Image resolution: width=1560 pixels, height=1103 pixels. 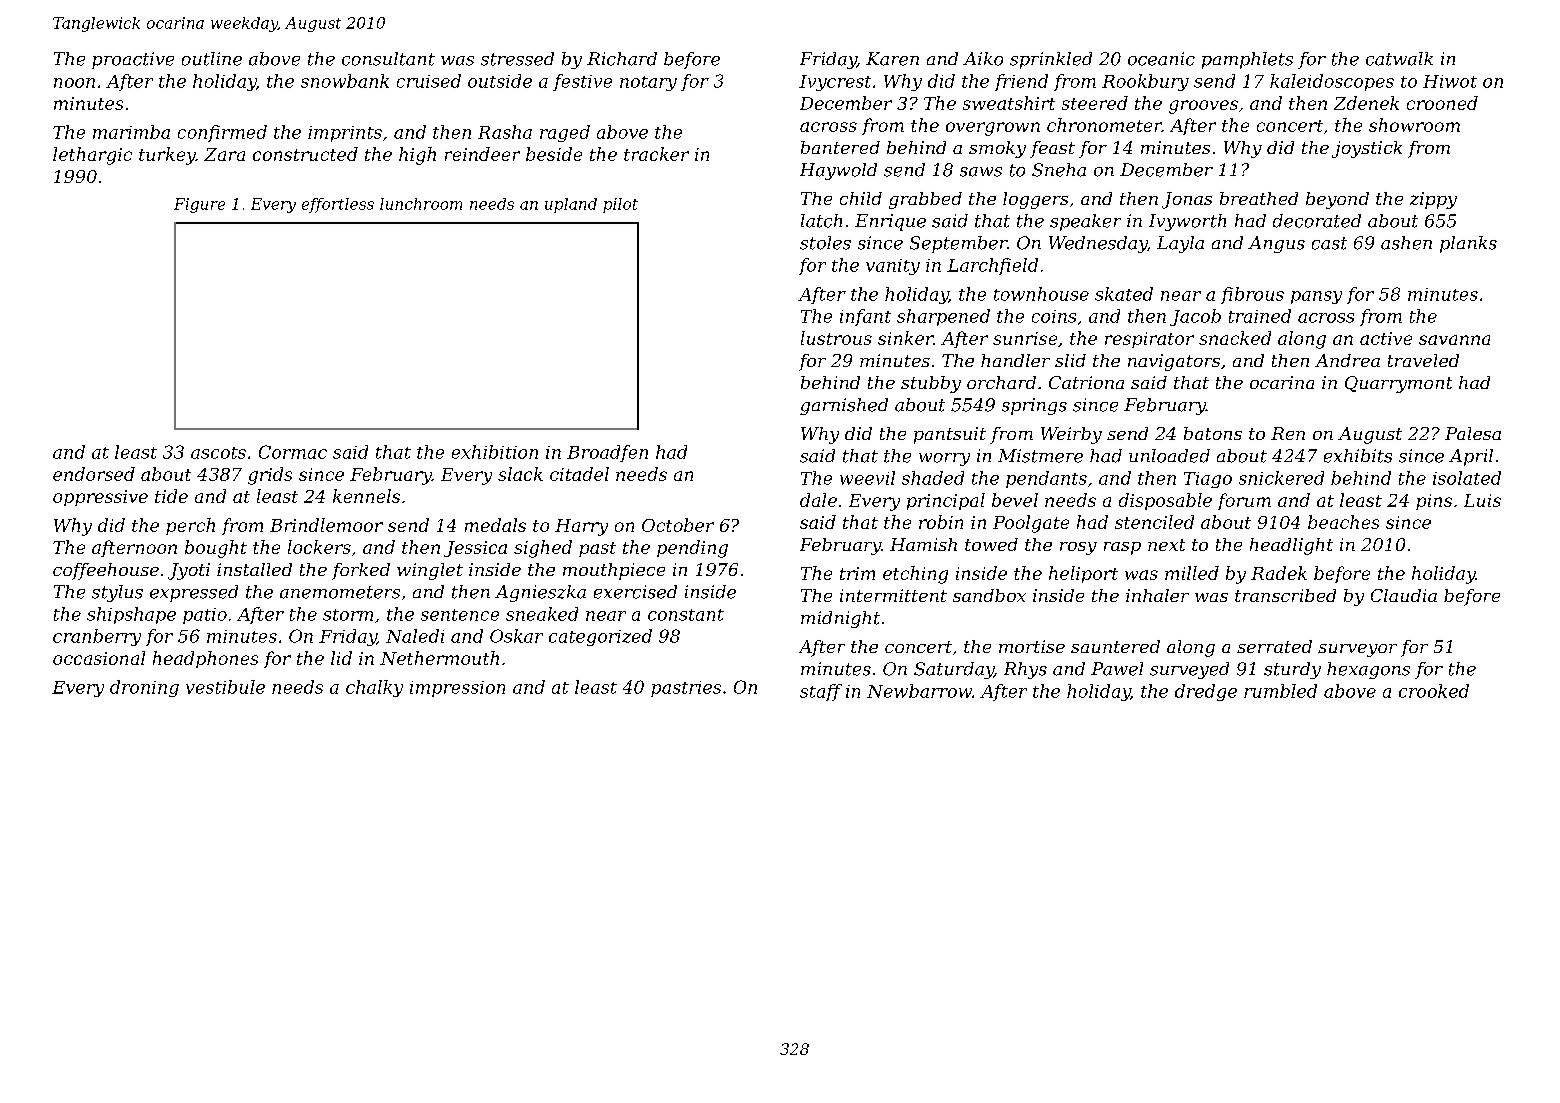 I want to click on Quarrymont, so click(x=1398, y=384).
